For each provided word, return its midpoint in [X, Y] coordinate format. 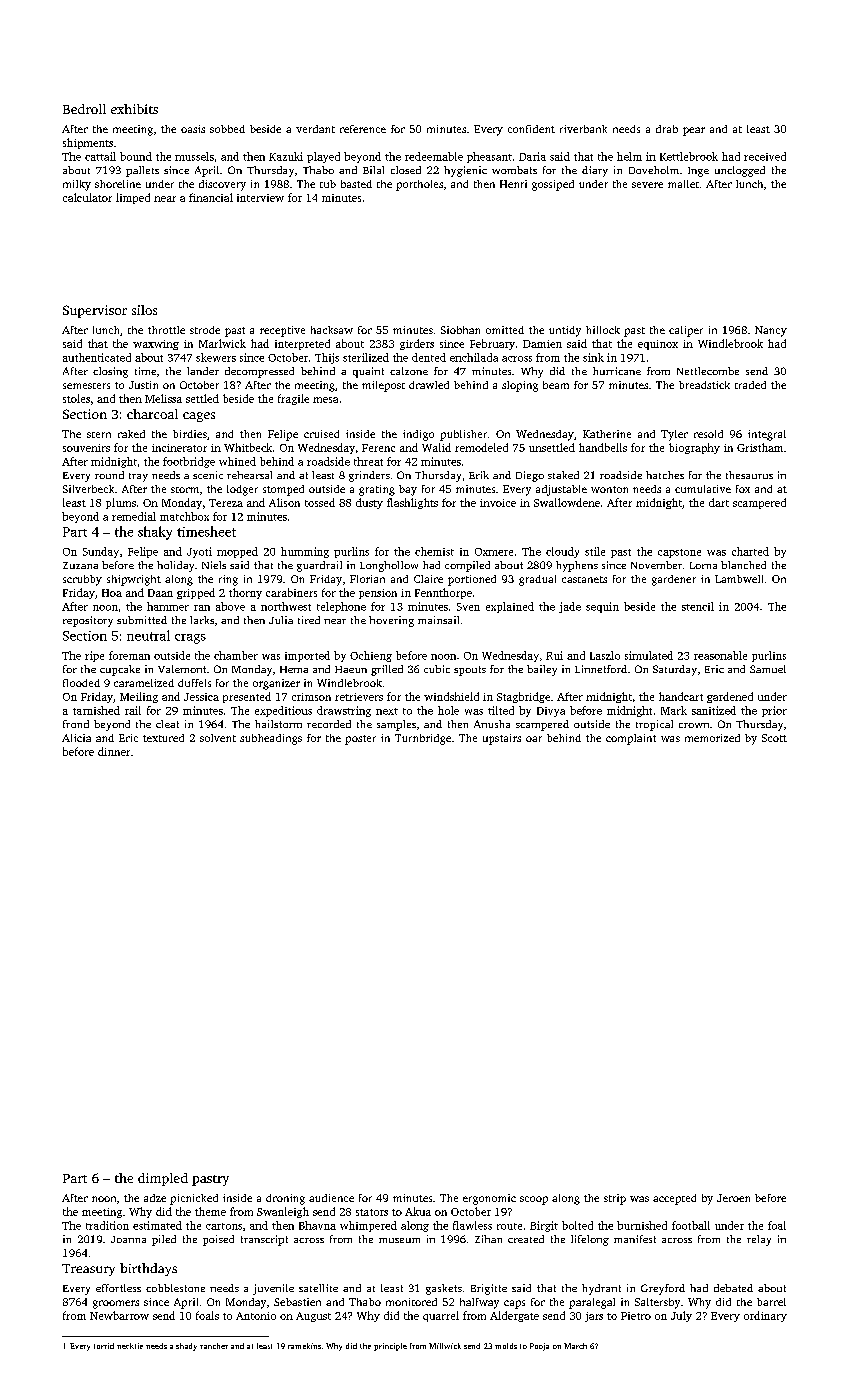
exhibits [134, 109]
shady [186, 1347]
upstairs [502, 739]
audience [331, 1198]
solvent [218, 738]
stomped [283, 490]
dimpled [163, 1179]
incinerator [179, 448]
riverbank [583, 129]
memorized [712, 738]
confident [531, 129]
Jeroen [733, 1198]
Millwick [445, 1346]
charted [750, 551]
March [575, 1346]
